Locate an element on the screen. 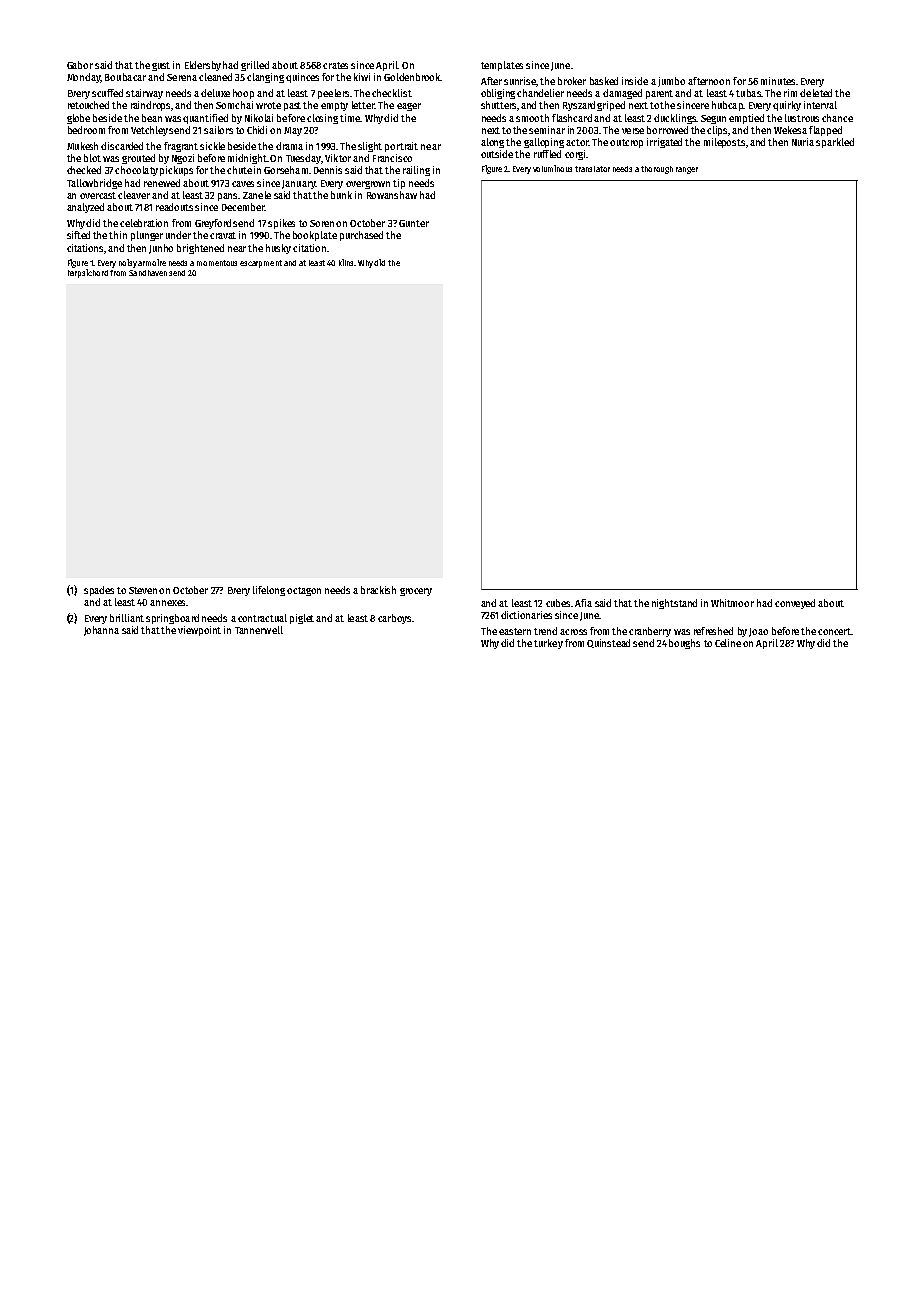  grilled is located at coordinates (255, 66).
